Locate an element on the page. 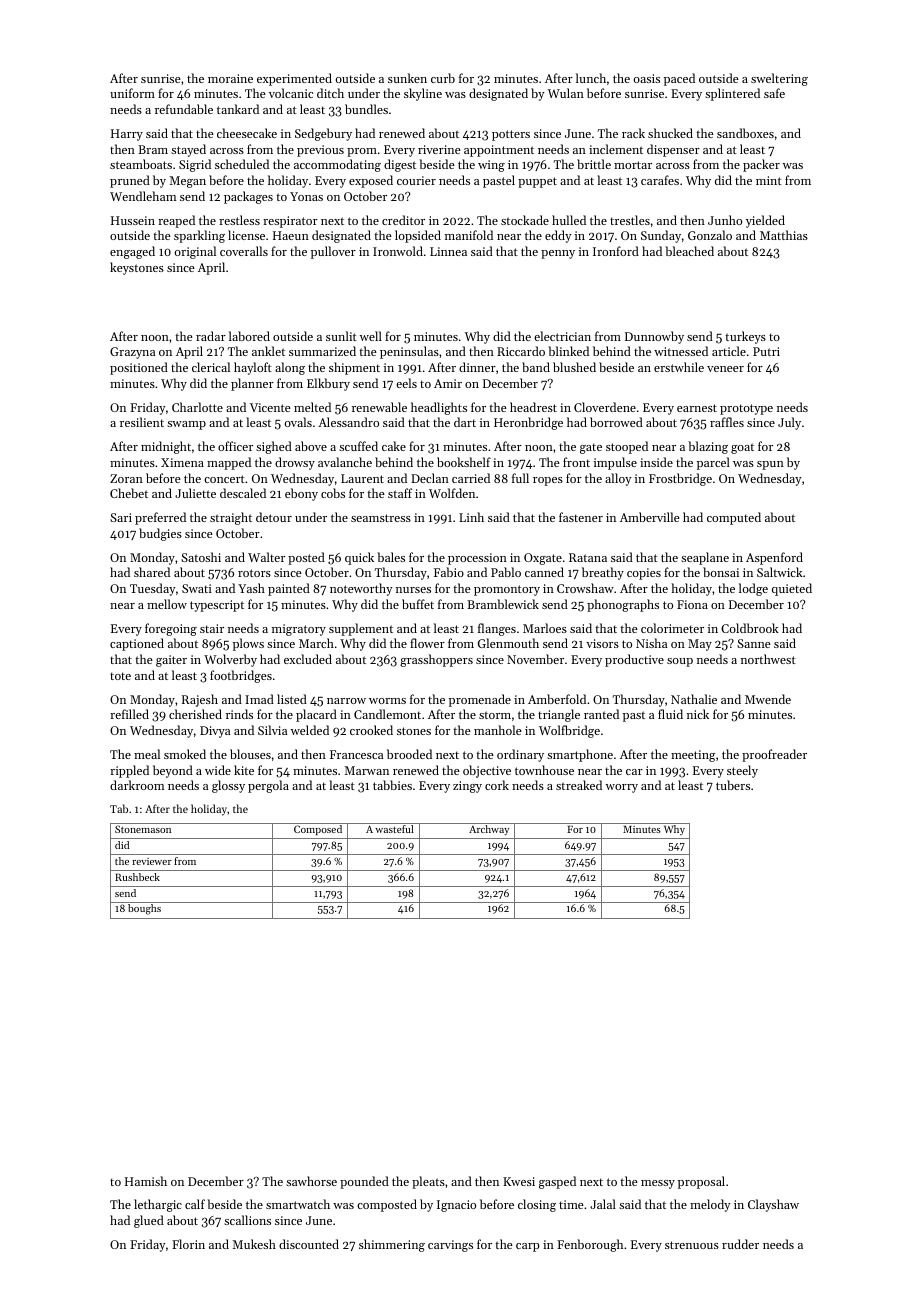 This document has height=1308, width=924. Dunnowby is located at coordinates (654, 337).
